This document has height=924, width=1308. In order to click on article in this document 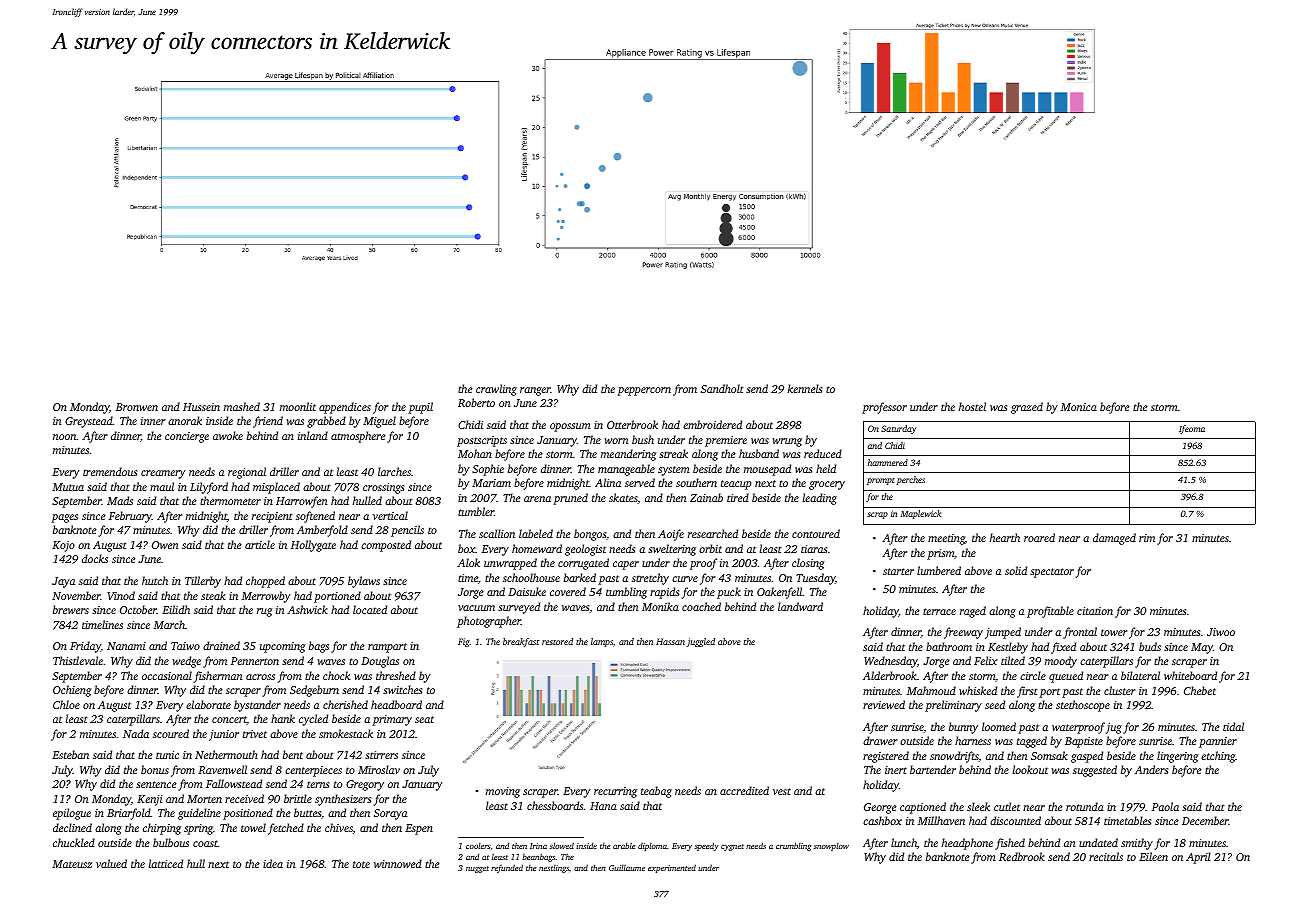, I will do `click(260, 544)`.
